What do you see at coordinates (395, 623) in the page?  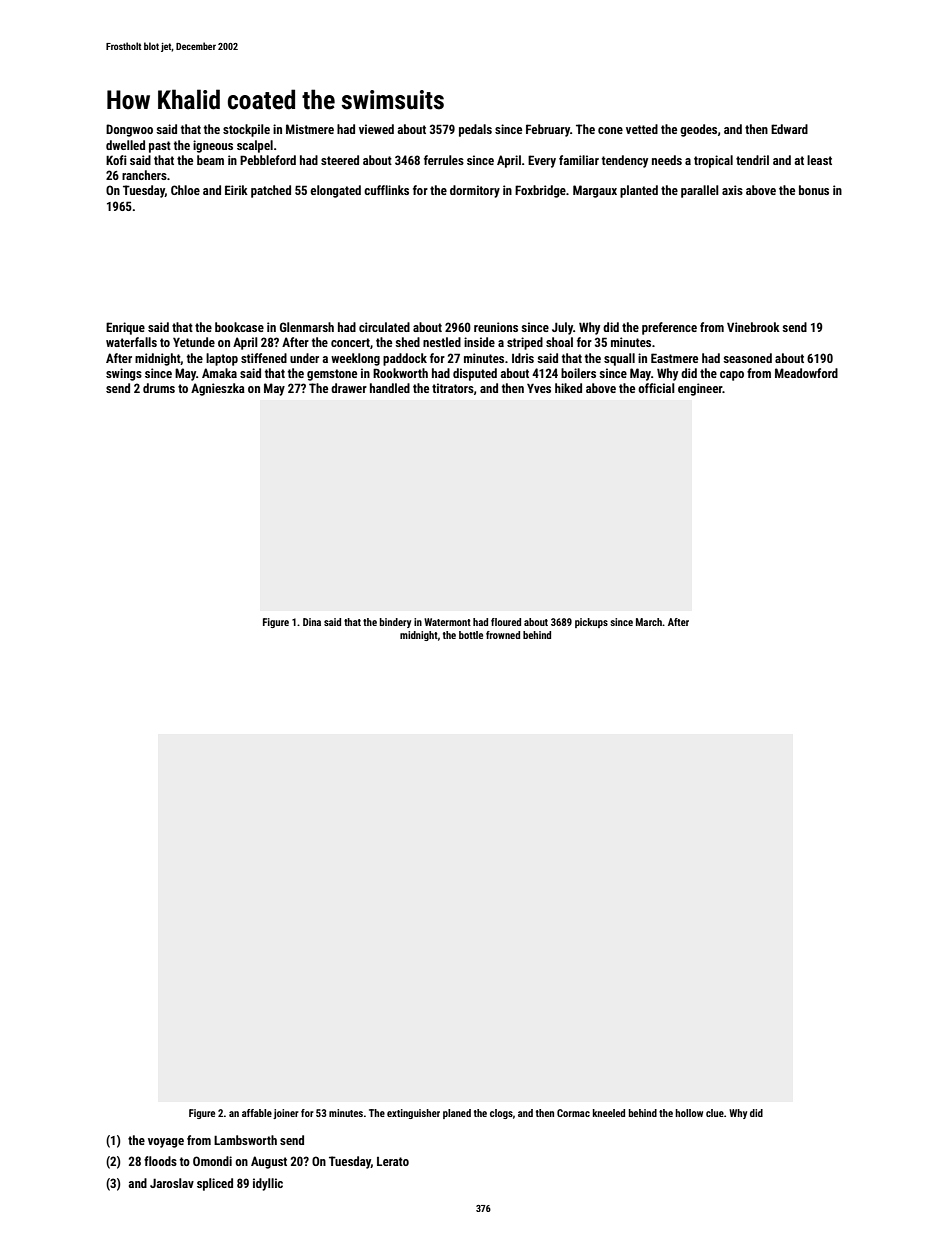 I see `bindery` at bounding box center [395, 623].
